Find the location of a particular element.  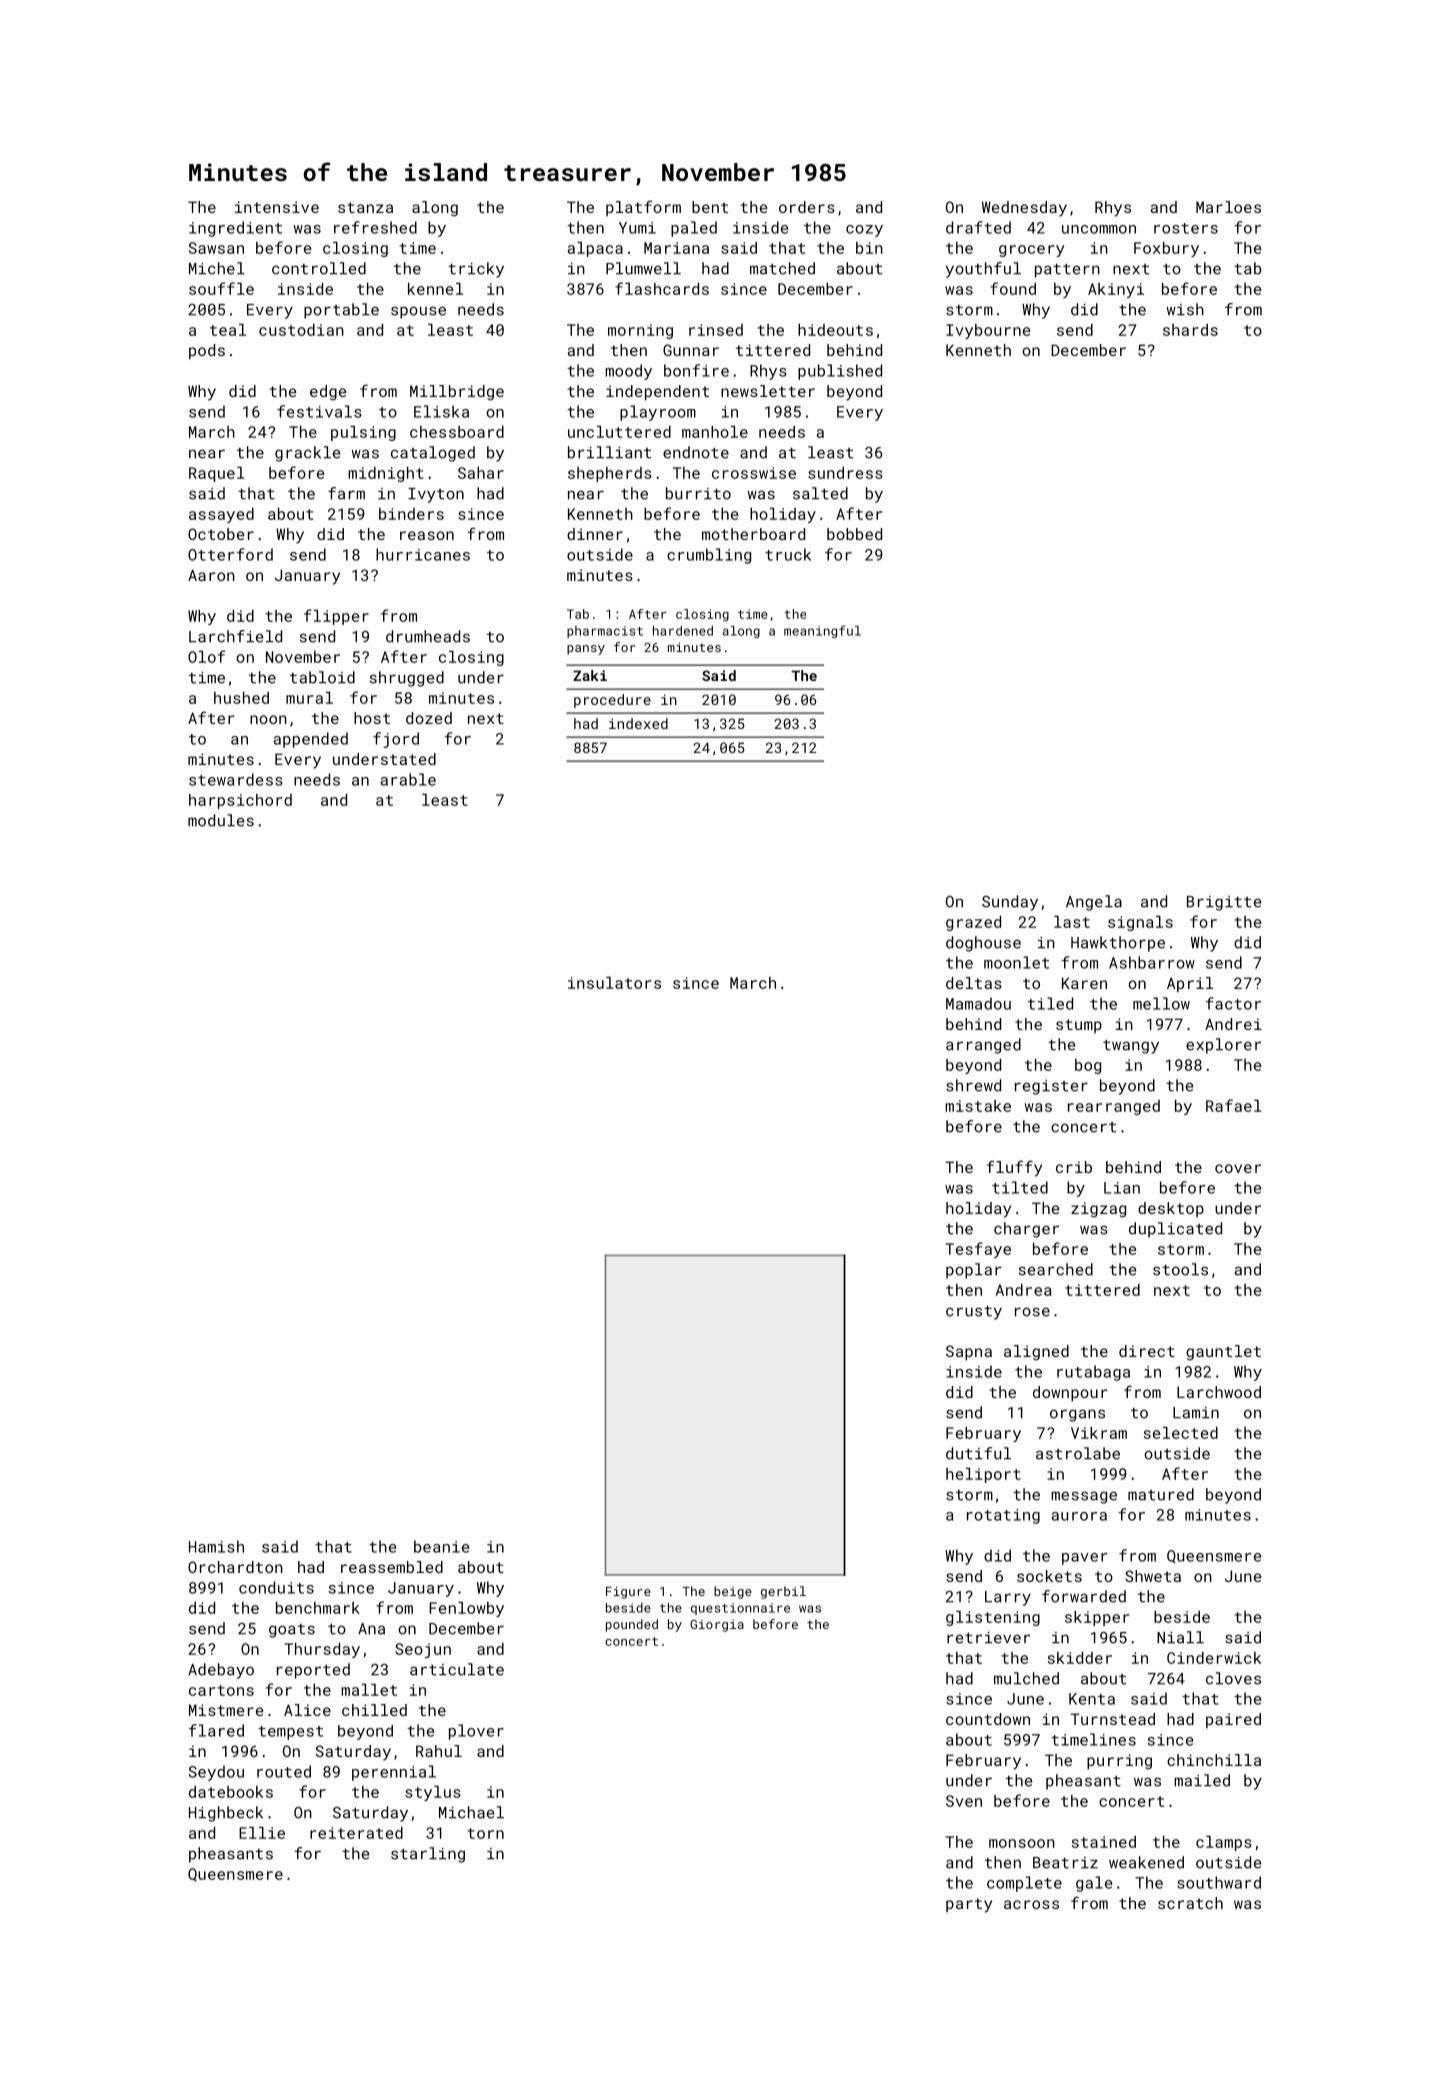

meaningful is located at coordinates (822, 631).
